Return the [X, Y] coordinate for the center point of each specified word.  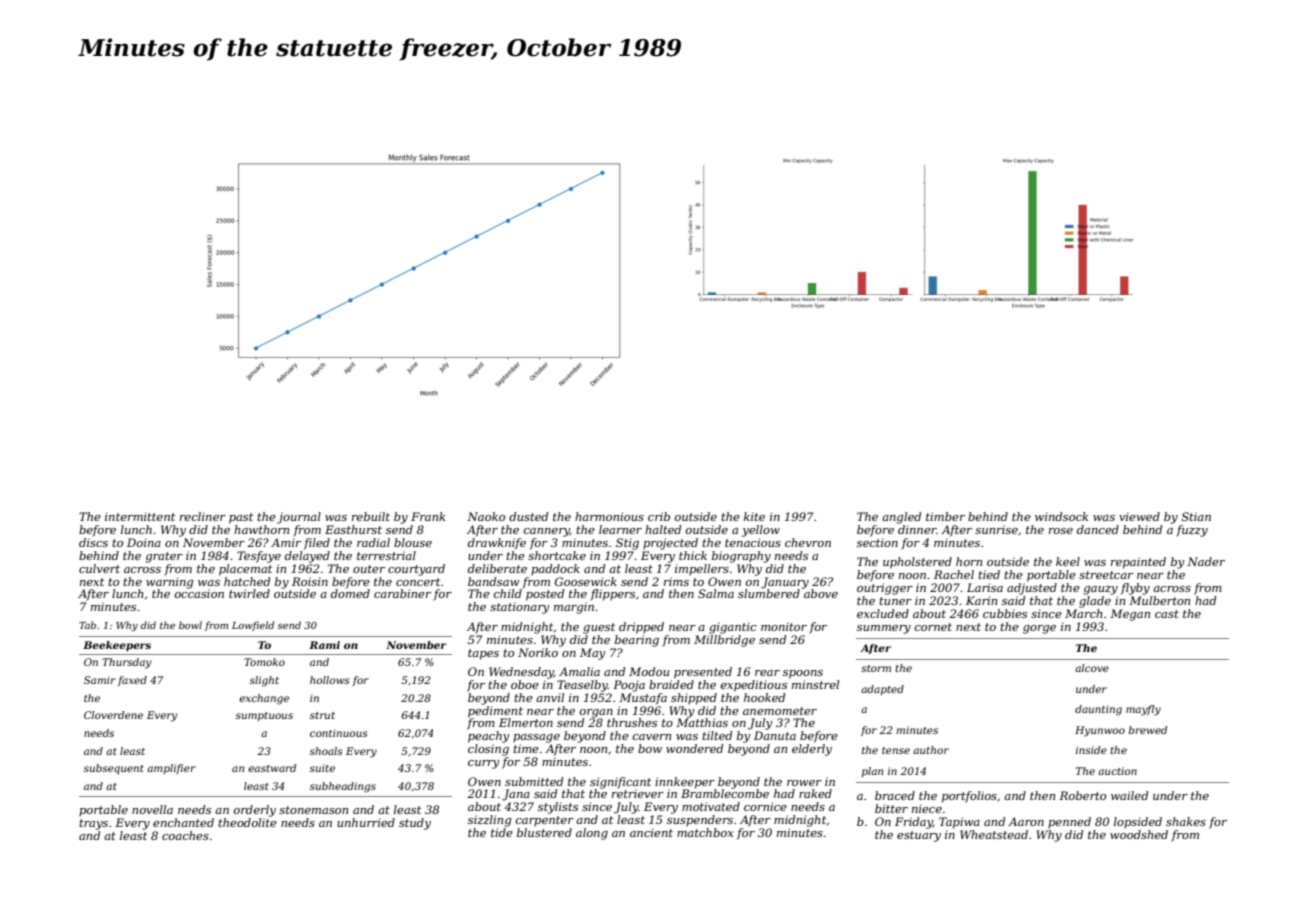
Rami [324, 645]
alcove [1092, 668]
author [931, 750]
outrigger [885, 589]
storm [876, 668]
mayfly [1143, 710]
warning [169, 583]
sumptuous [264, 716]
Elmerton [526, 722]
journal [299, 518]
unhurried [366, 822]
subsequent [114, 769]
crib [659, 516]
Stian [1196, 516]
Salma [716, 593]
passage [536, 738]
